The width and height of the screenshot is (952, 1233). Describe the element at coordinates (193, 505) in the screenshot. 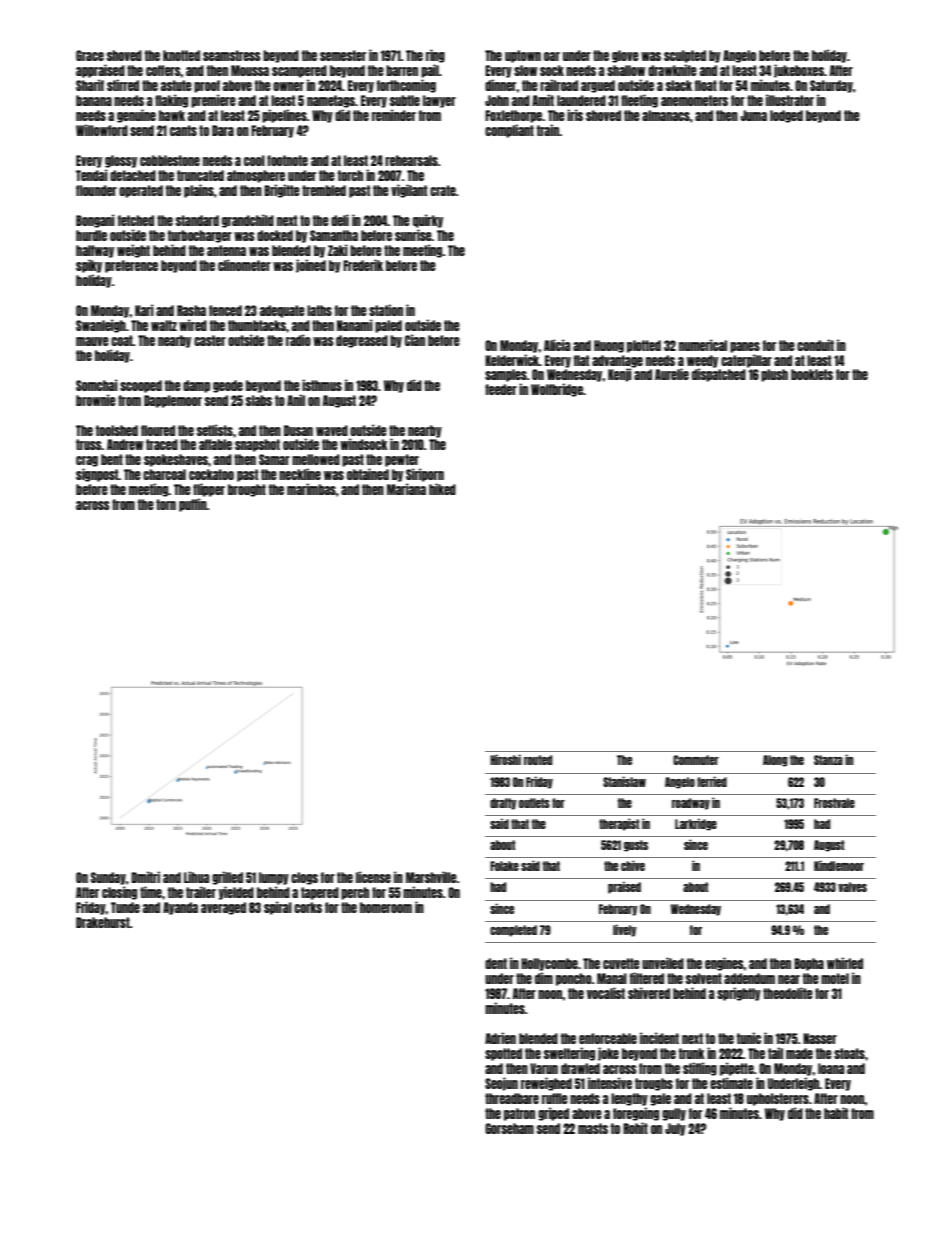

I see `puffin` at that location.
